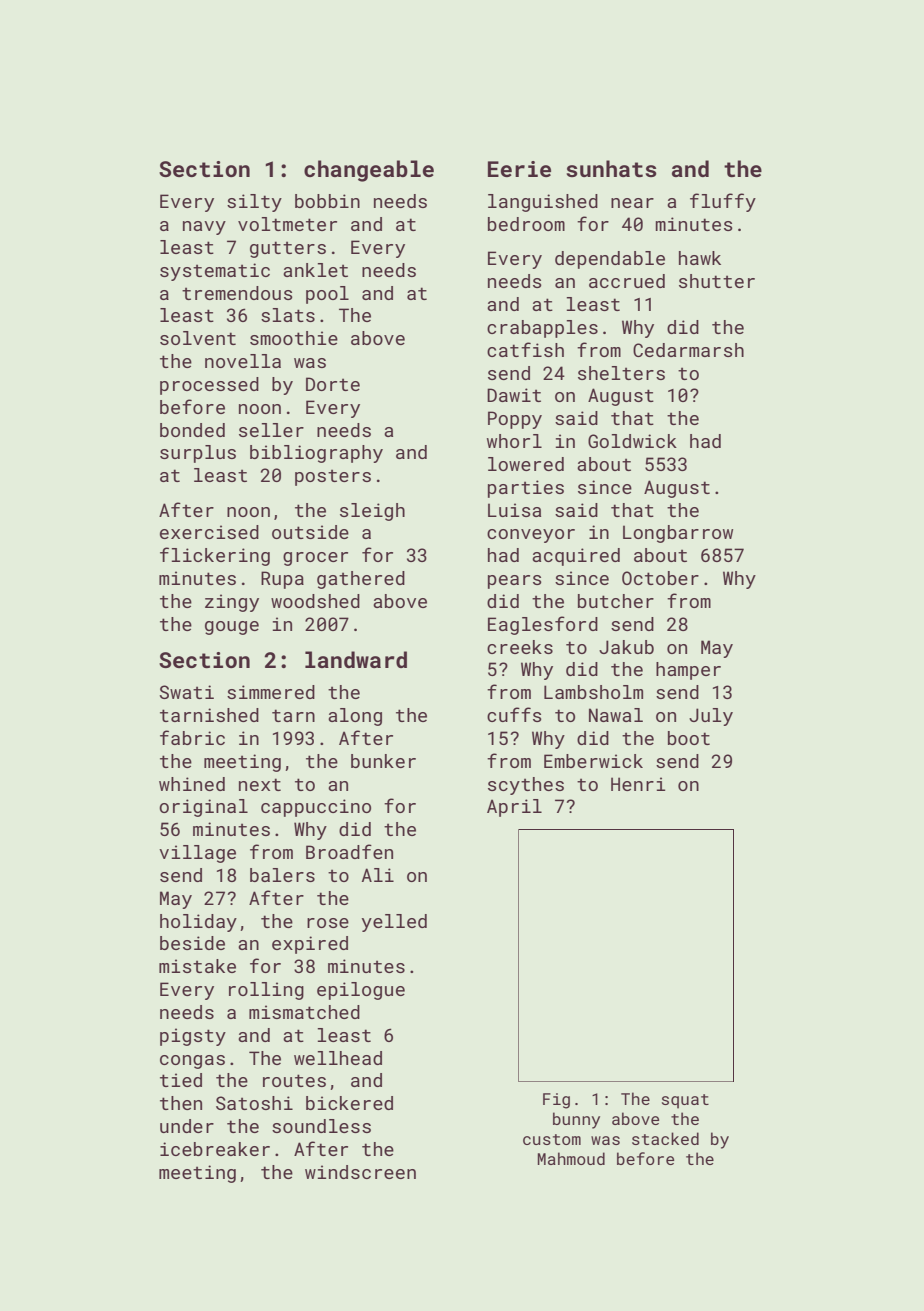  Describe the element at coordinates (519, 169) in the screenshot. I see `Eerie` at that location.
